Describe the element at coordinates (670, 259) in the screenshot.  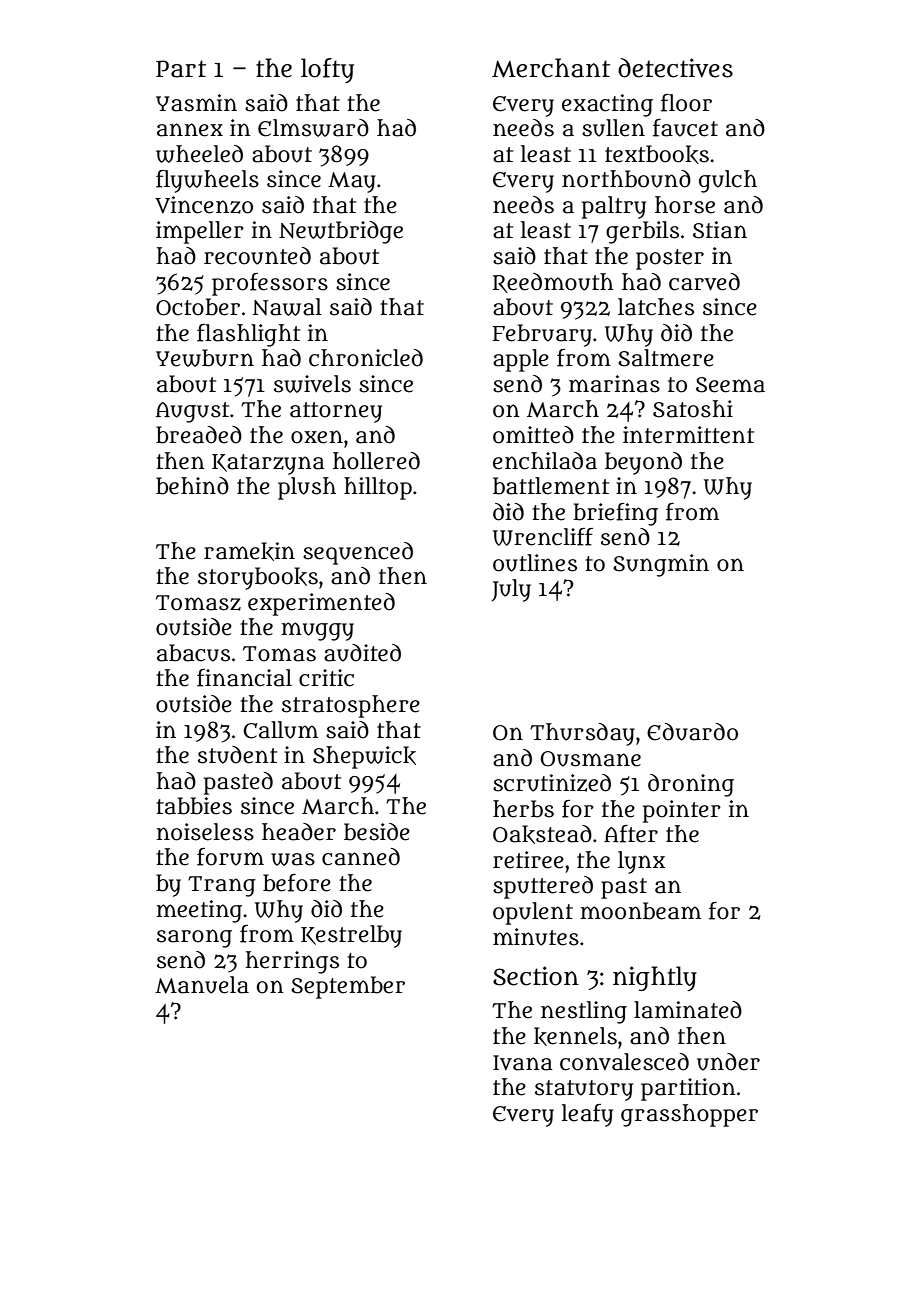
I see `poster` at that location.
